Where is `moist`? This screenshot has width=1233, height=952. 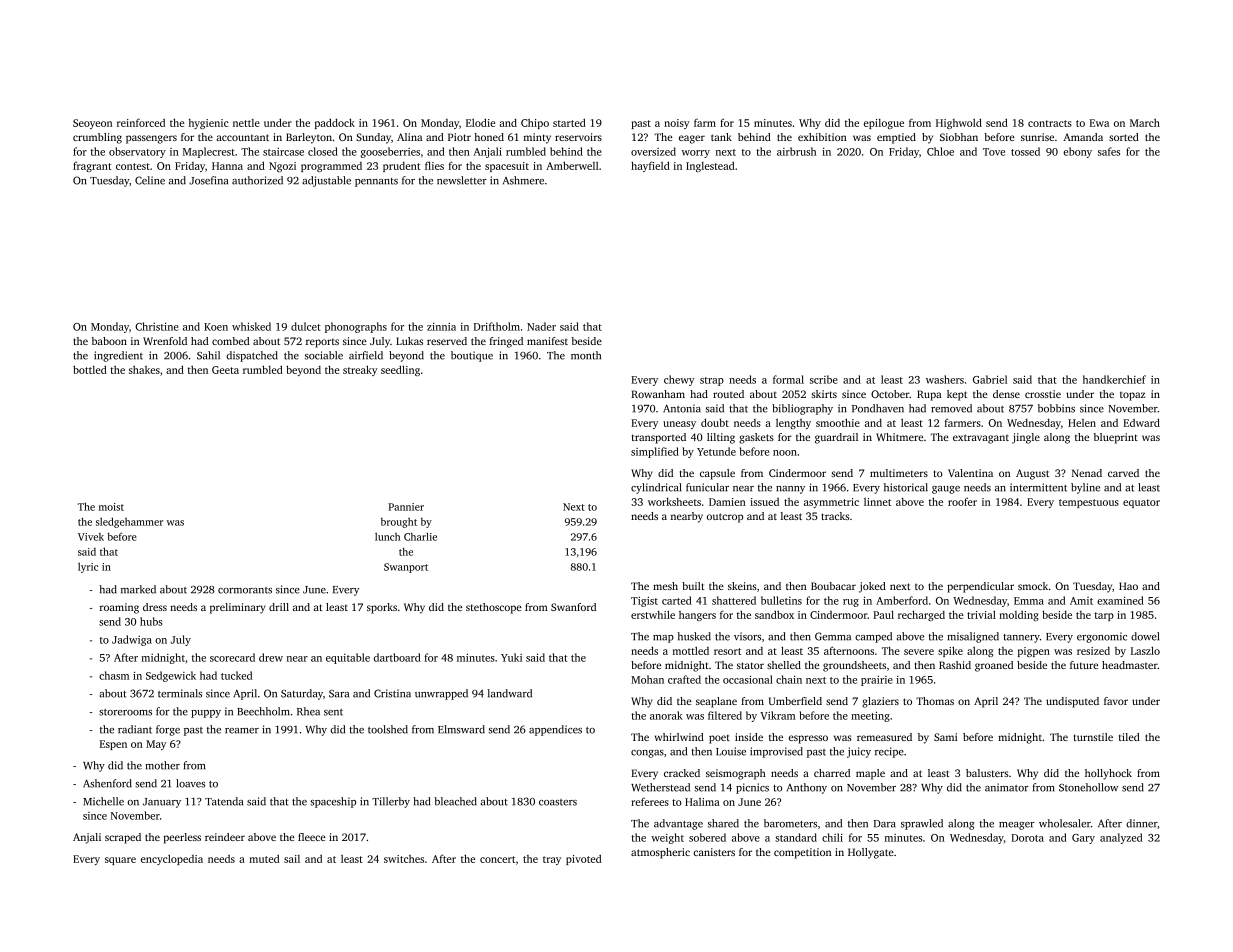
moist is located at coordinates (111, 507).
